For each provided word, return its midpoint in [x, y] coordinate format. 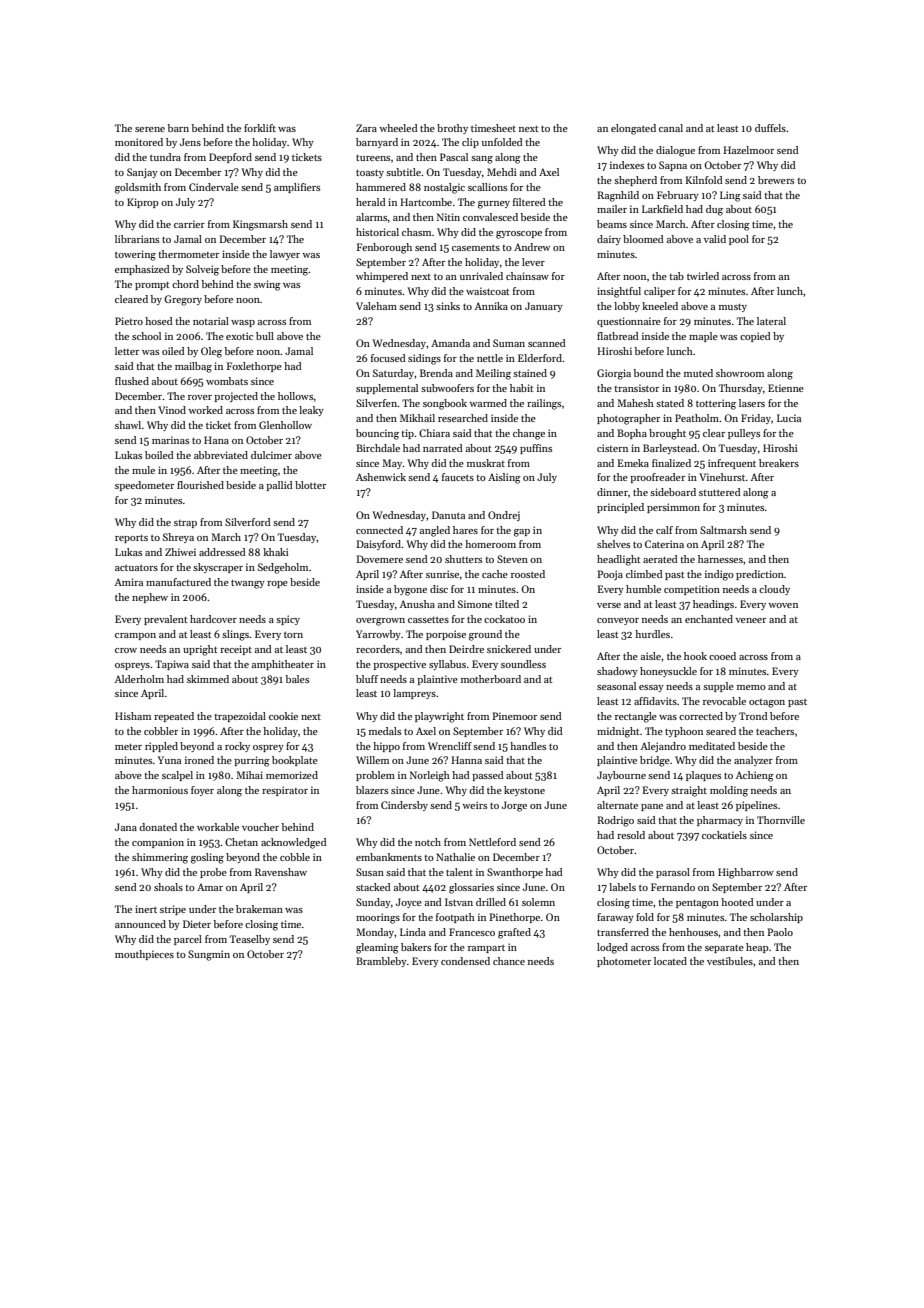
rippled [161, 747]
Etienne [786, 388]
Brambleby [381, 962]
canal [671, 128]
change [529, 434]
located [670, 961]
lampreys [414, 694]
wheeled [398, 128]
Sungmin [209, 955]
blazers [372, 790]
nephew [150, 598]
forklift [260, 128]
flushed [132, 381]
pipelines [756, 806]
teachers [775, 731]
